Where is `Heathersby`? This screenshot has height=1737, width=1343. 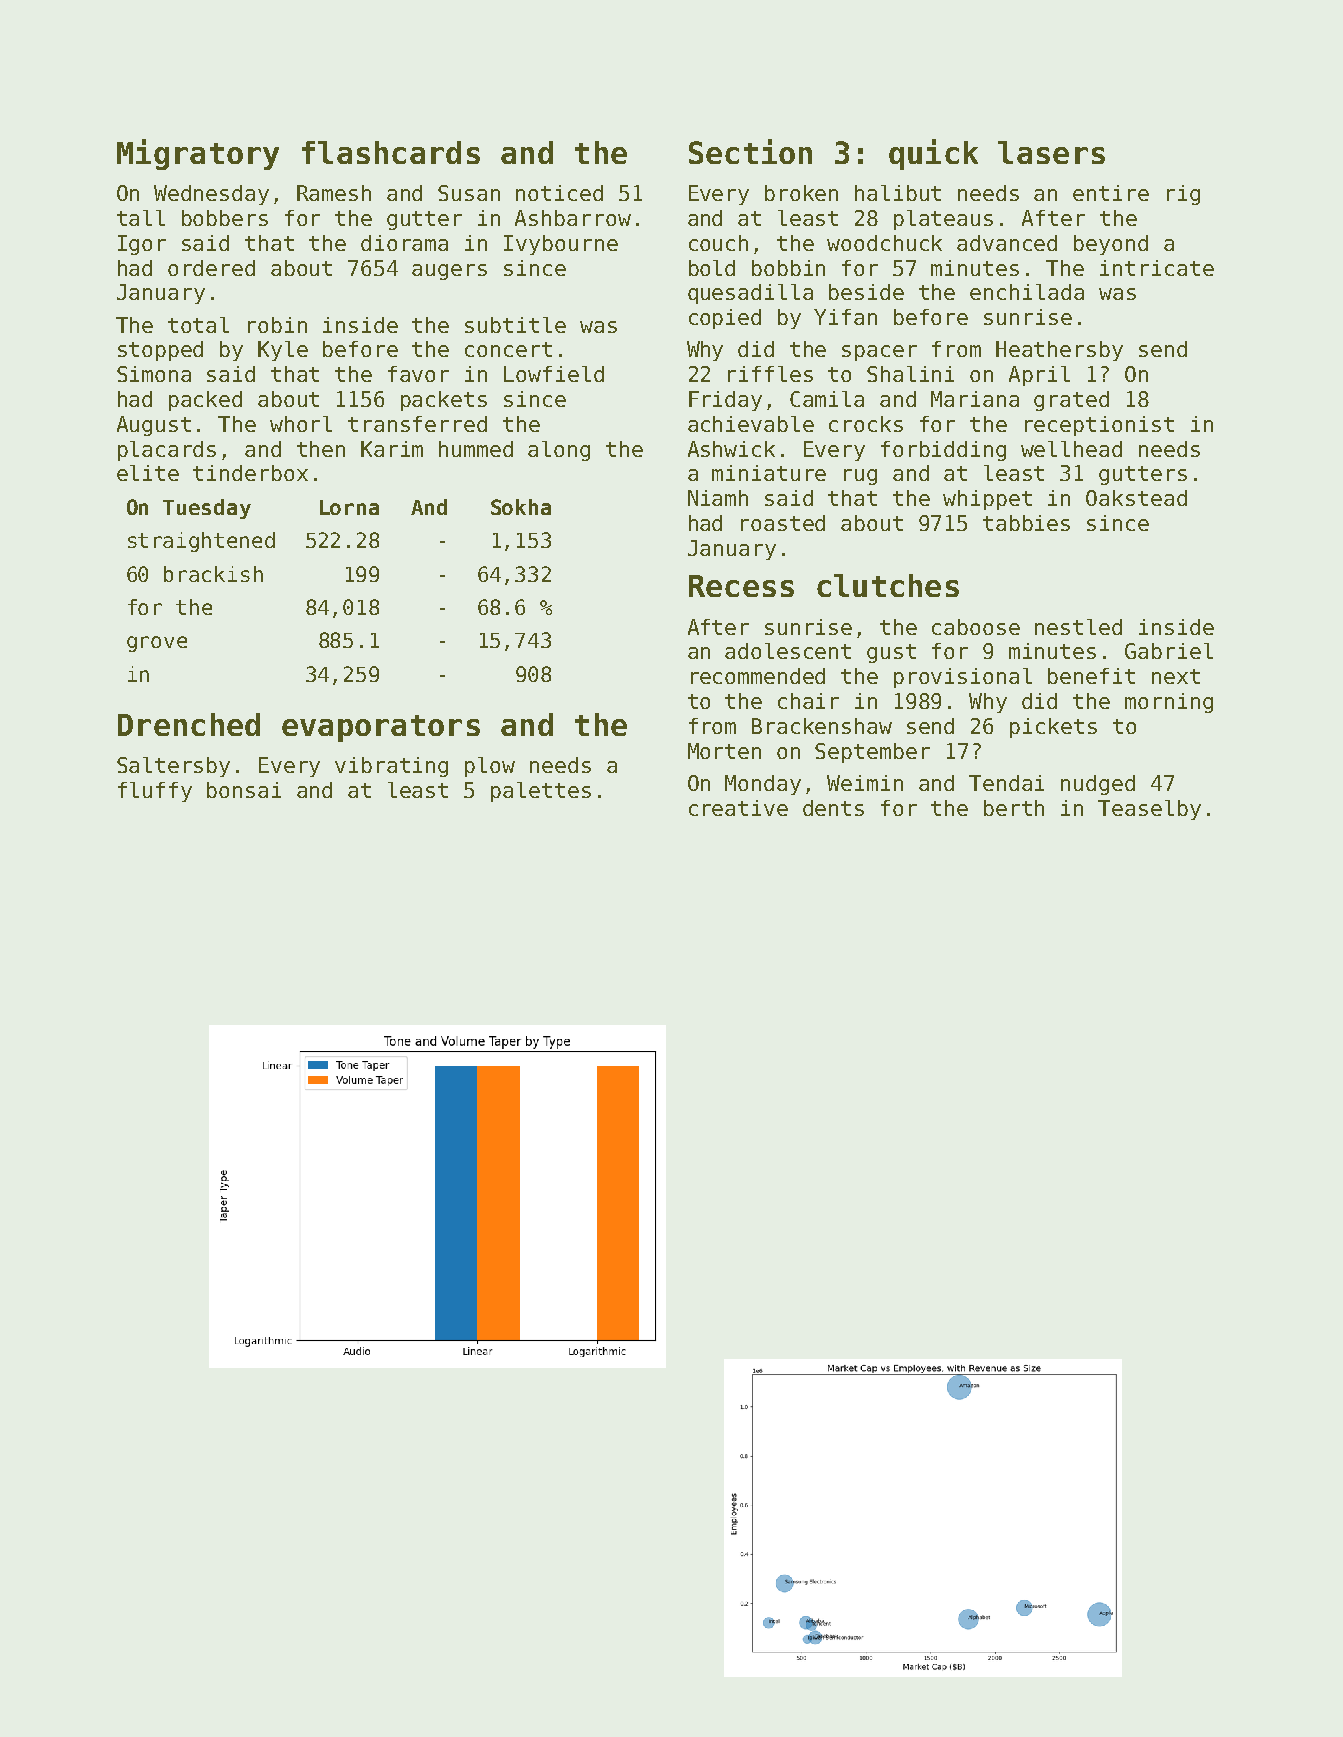
Heathersby is located at coordinates (1059, 351).
